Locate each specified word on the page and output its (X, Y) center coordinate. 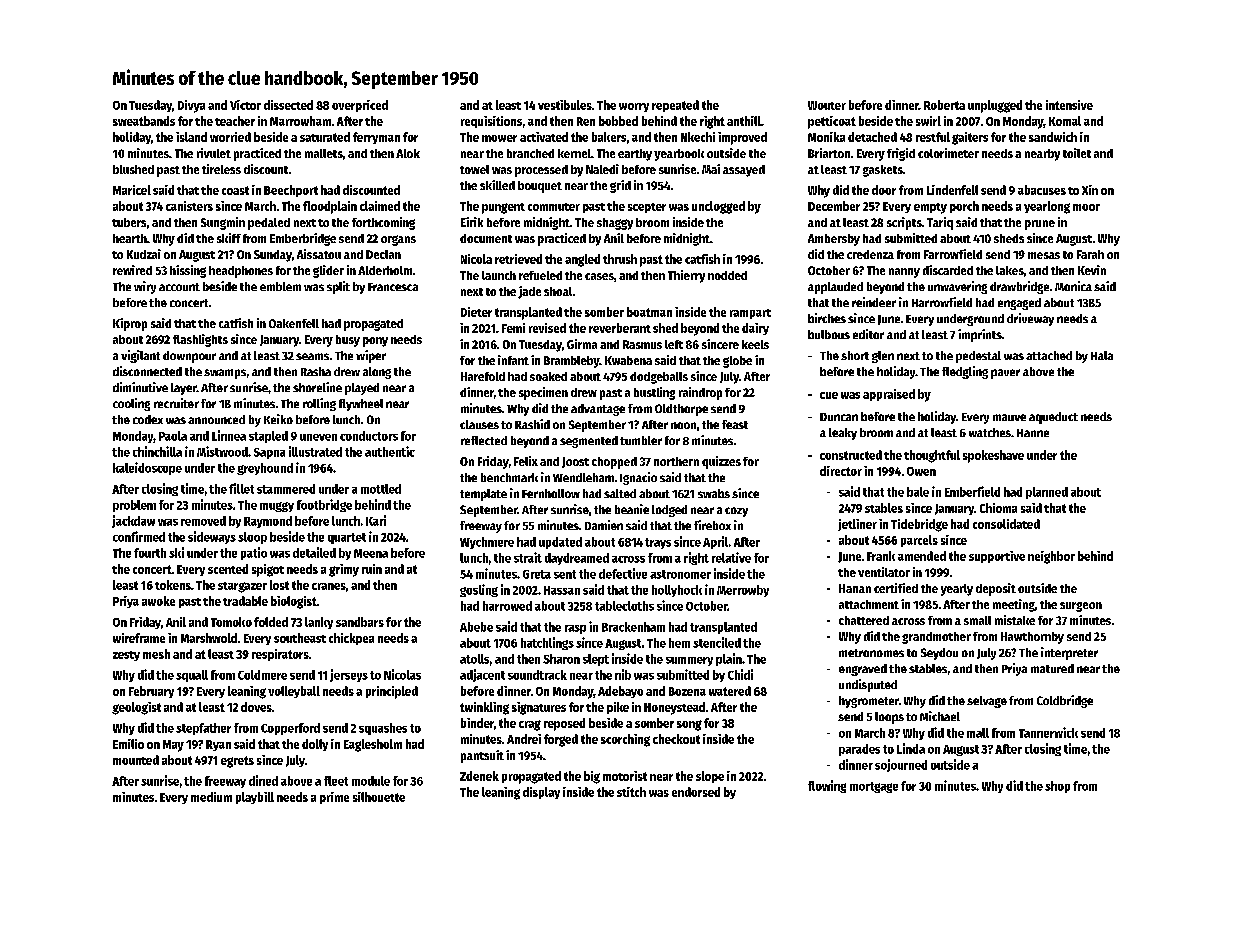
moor (1086, 207)
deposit (996, 589)
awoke (158, 601)
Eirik (472, 222)
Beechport (291, 191)
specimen (543, 393)
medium (211, 797)
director (841, 471)
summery (689, 661)
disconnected (147, 371)
